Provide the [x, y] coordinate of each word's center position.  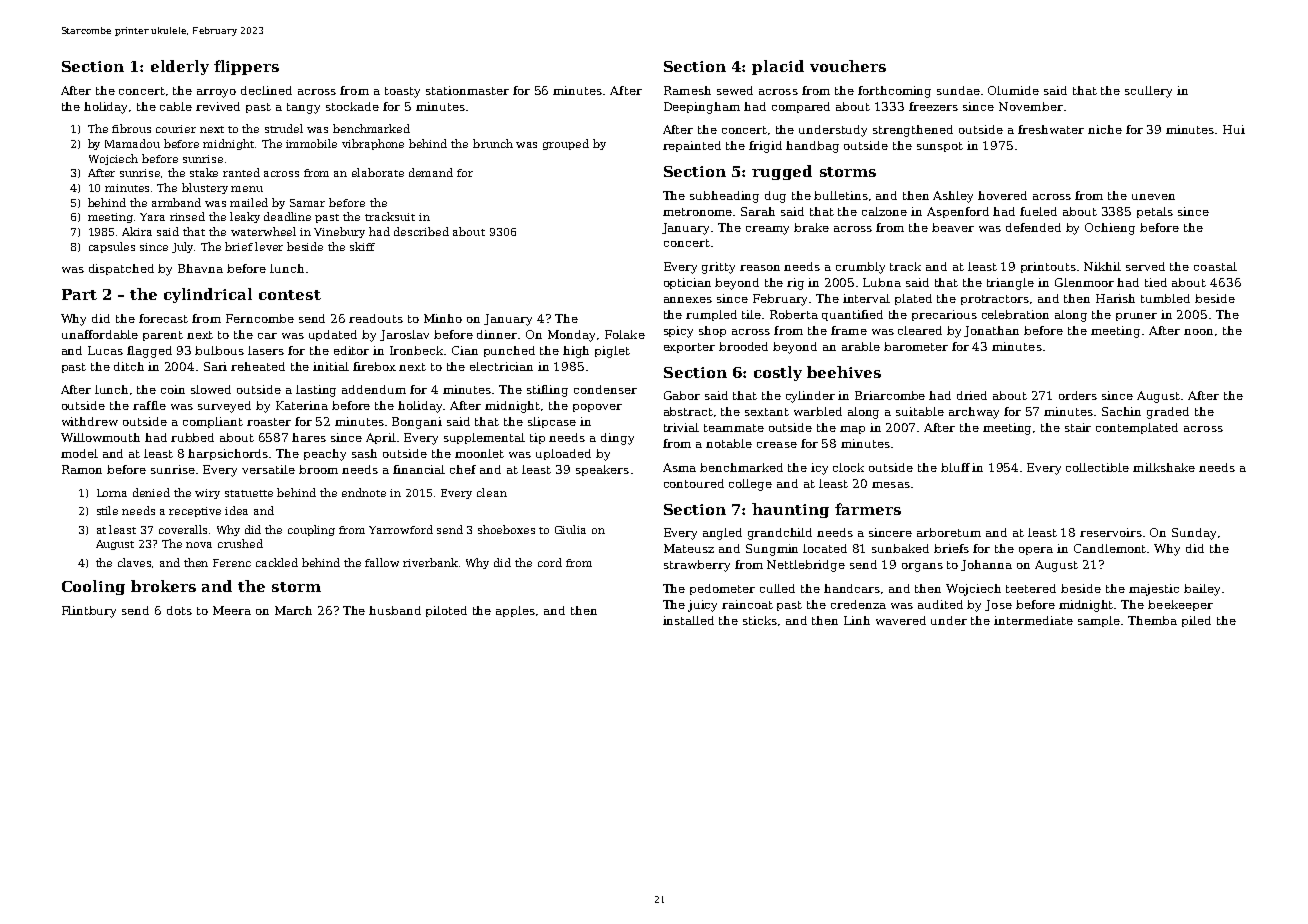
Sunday [1194, 534]
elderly [180, 67]
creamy [767, 230]
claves [134, 562]
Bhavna [200, 268]
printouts [1048, 267]
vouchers [848, 66]
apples [515, 611]
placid [778, 67]
